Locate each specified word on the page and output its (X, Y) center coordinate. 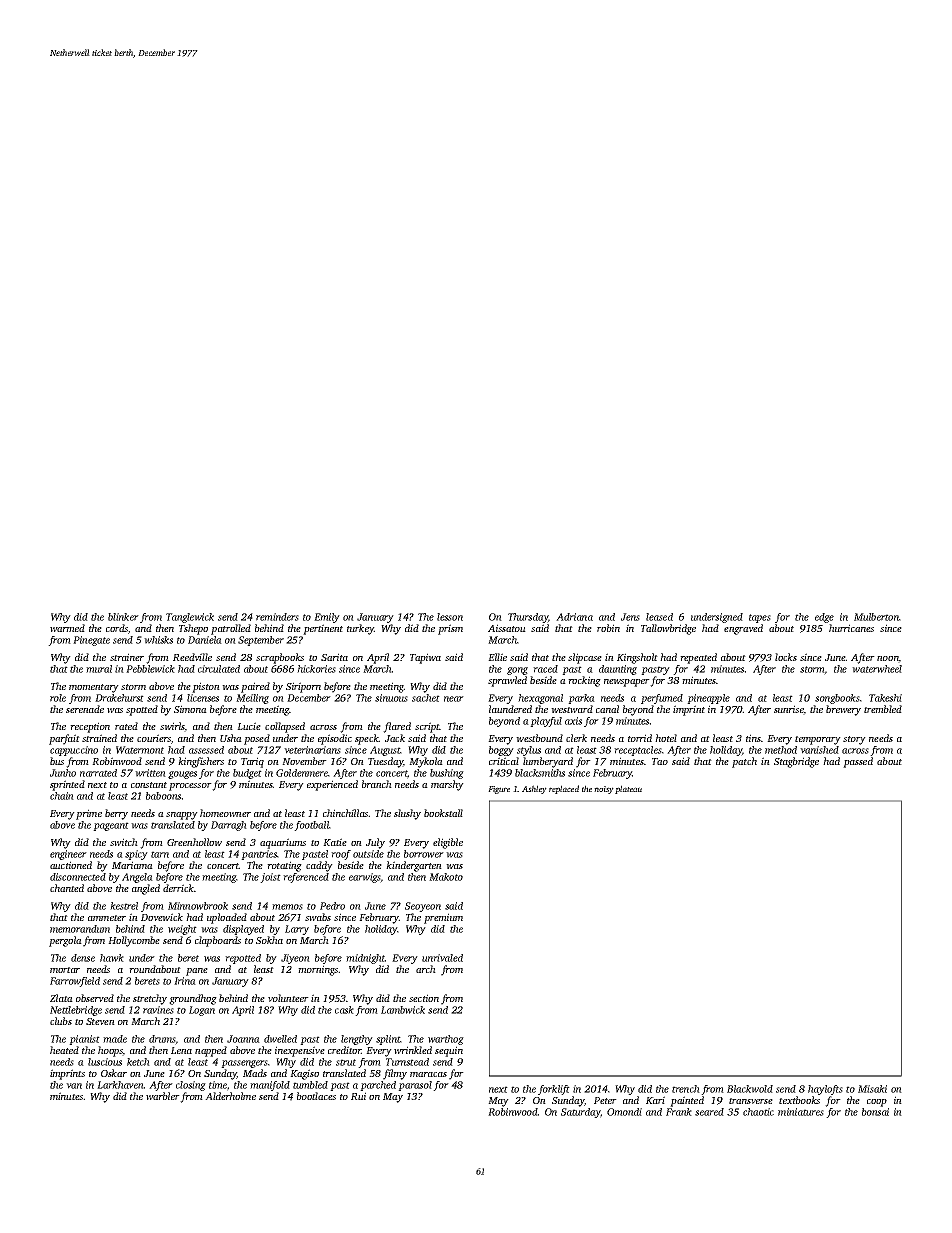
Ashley (534, 789)
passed (858, 762)
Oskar (114, 1073)
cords (117, 628)
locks (786, 657)
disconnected (78, 877)
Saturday (581, 1113)
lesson (450, 617)
